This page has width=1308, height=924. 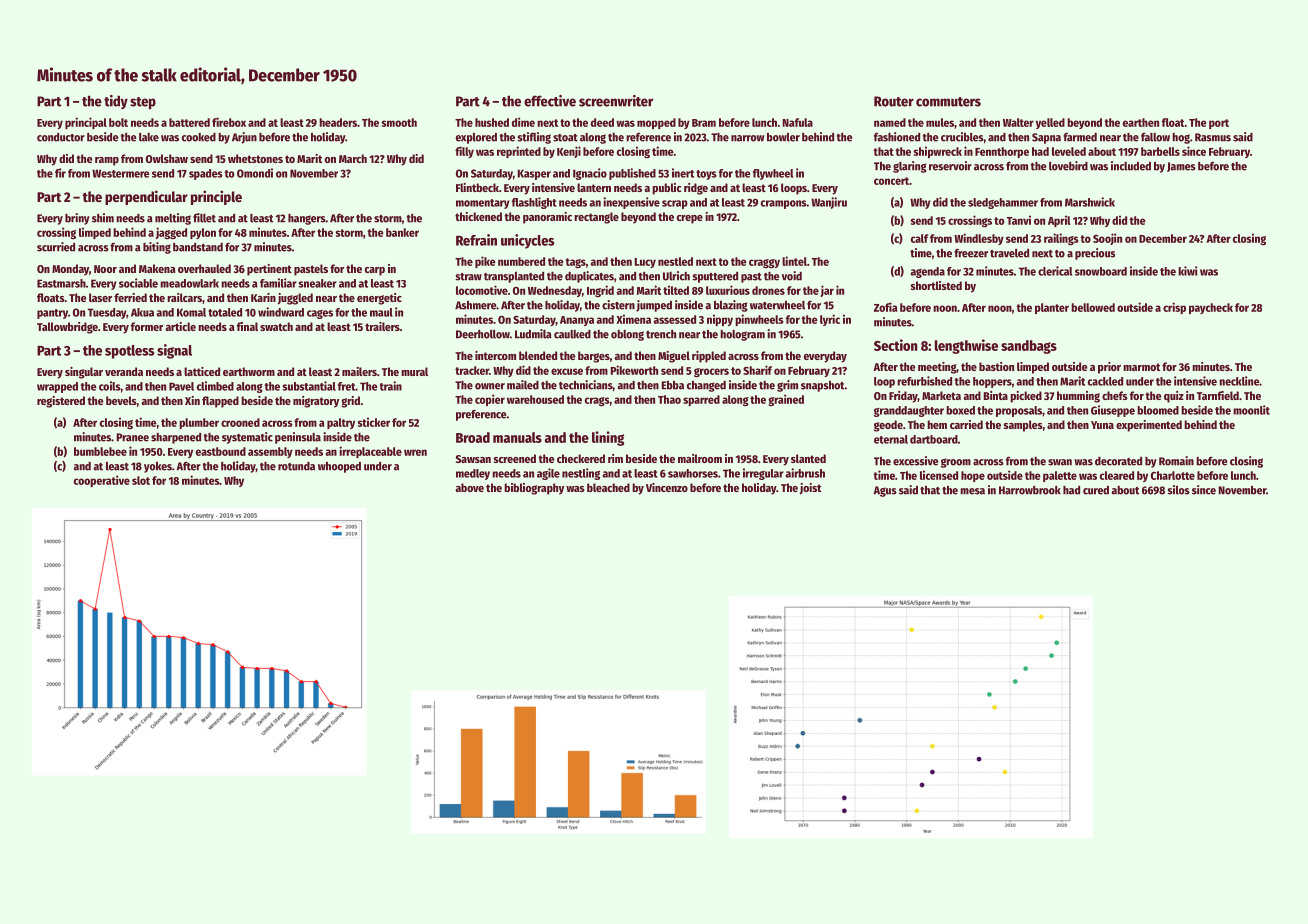 I want to click on medley, so click(x=473, y=474).
